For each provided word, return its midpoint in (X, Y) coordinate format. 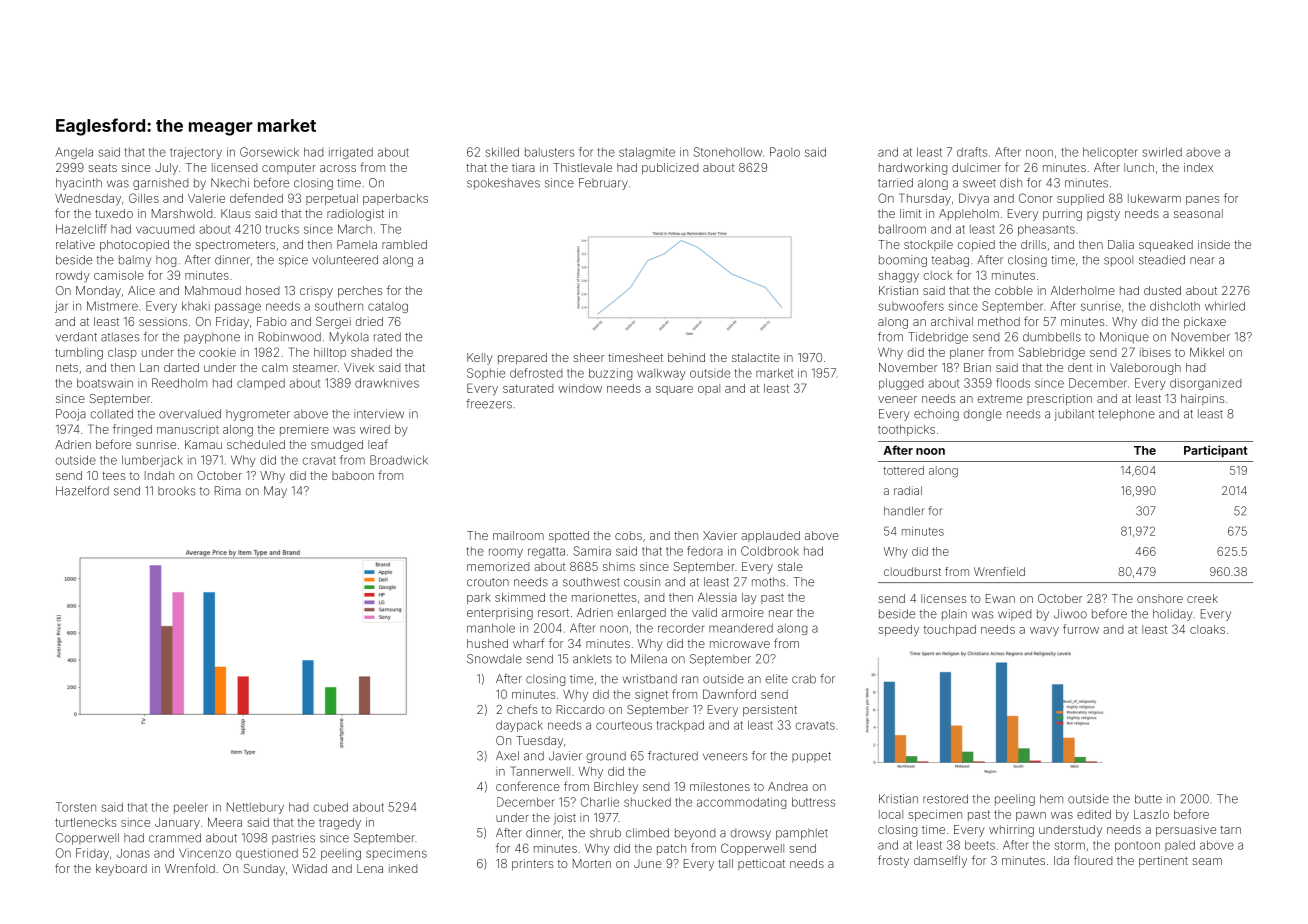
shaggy (898, 277)
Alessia (717, 597)
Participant (1216, 451)
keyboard (121, 870)
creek (1202, 598)
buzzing (610, 374)
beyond (695, 834)
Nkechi (230, 183)
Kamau (203, 444)
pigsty (1103, 215)
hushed (487, 643)
